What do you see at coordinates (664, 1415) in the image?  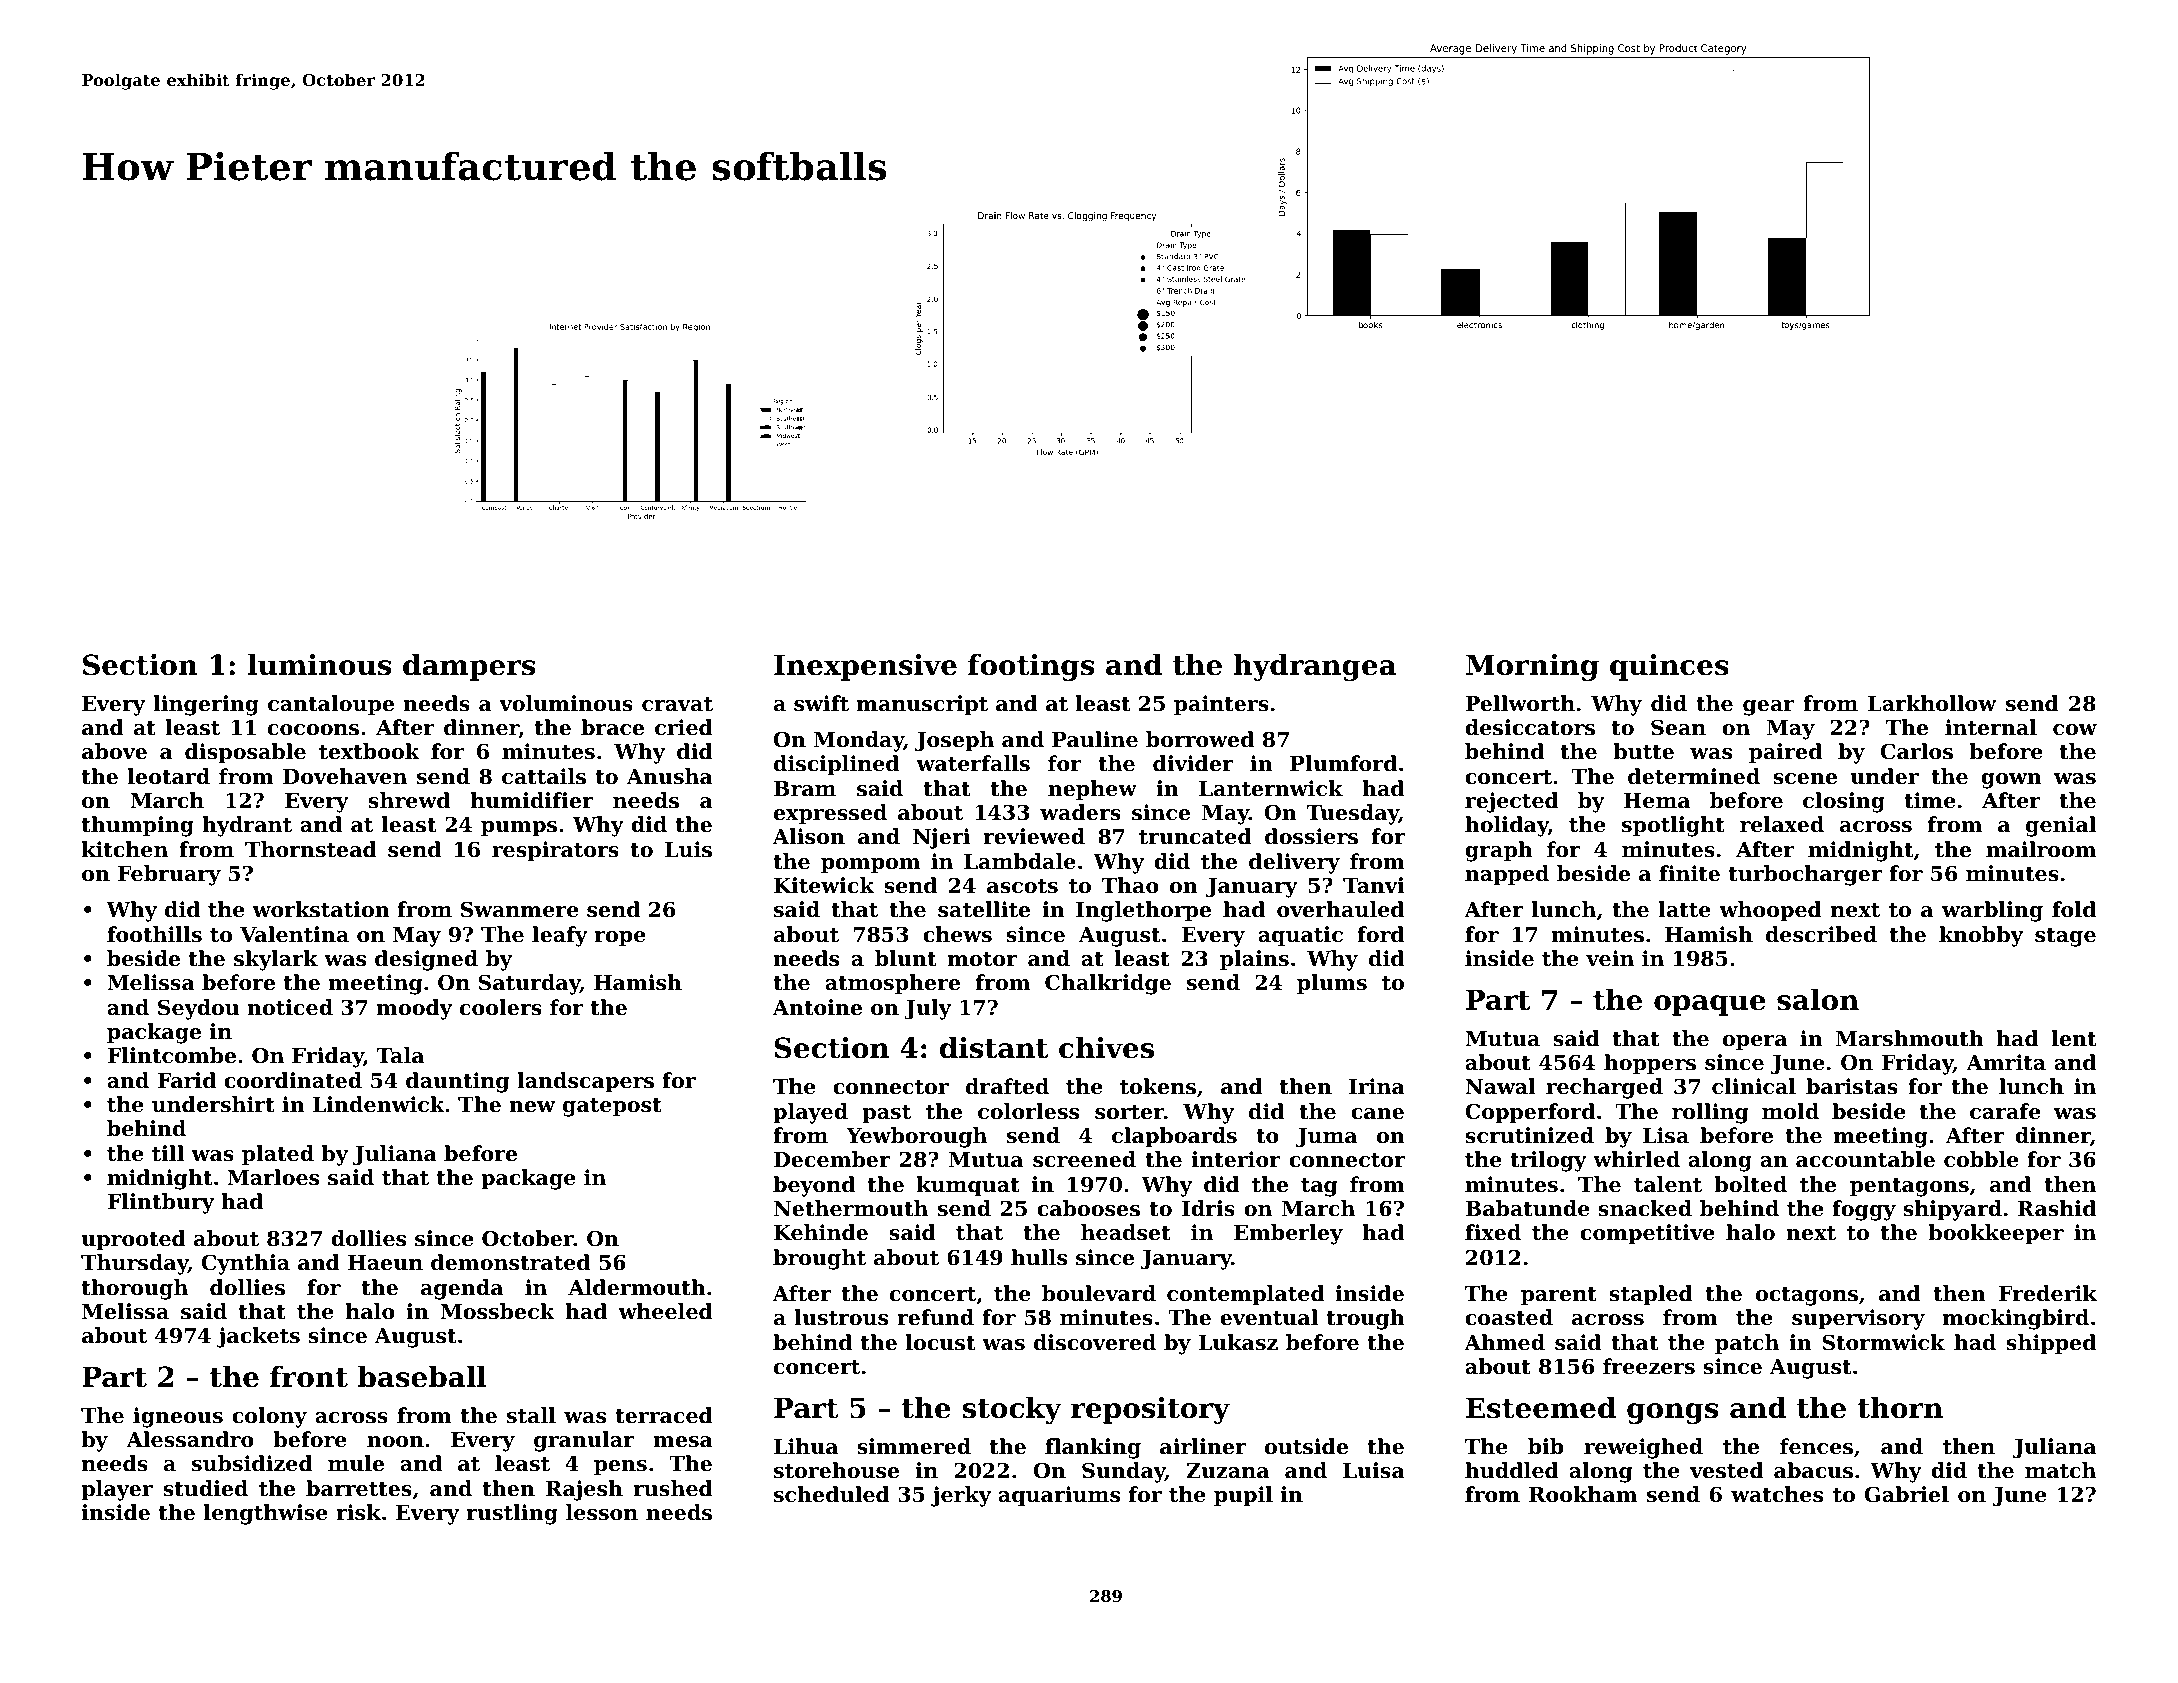 I see `terraced` at bounding box center [664, 1415].
